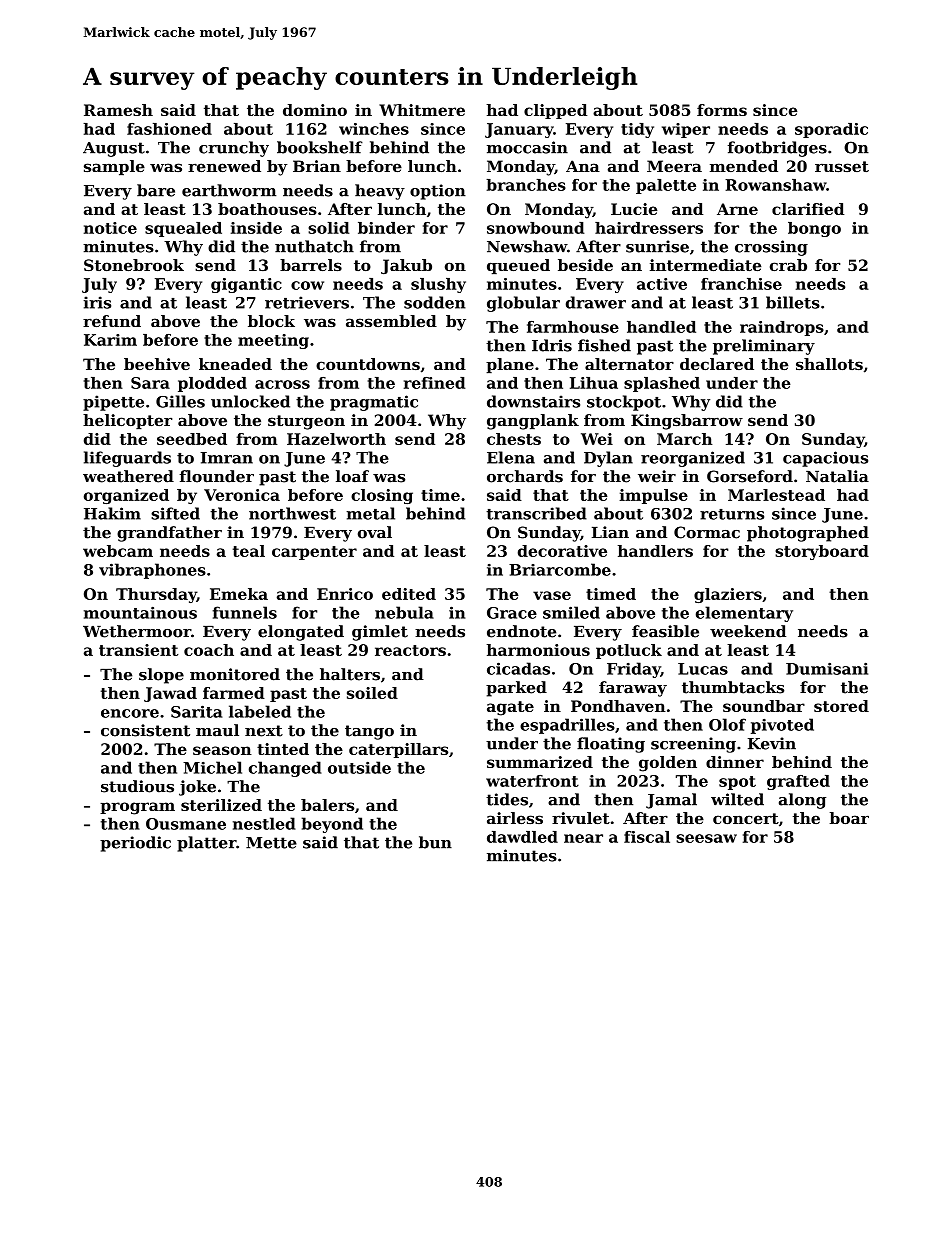 This screenshot has width=952, height=1233. Describe the element at coordinates (307, 302) in the screenshot. I see `retrievers` at that location.
